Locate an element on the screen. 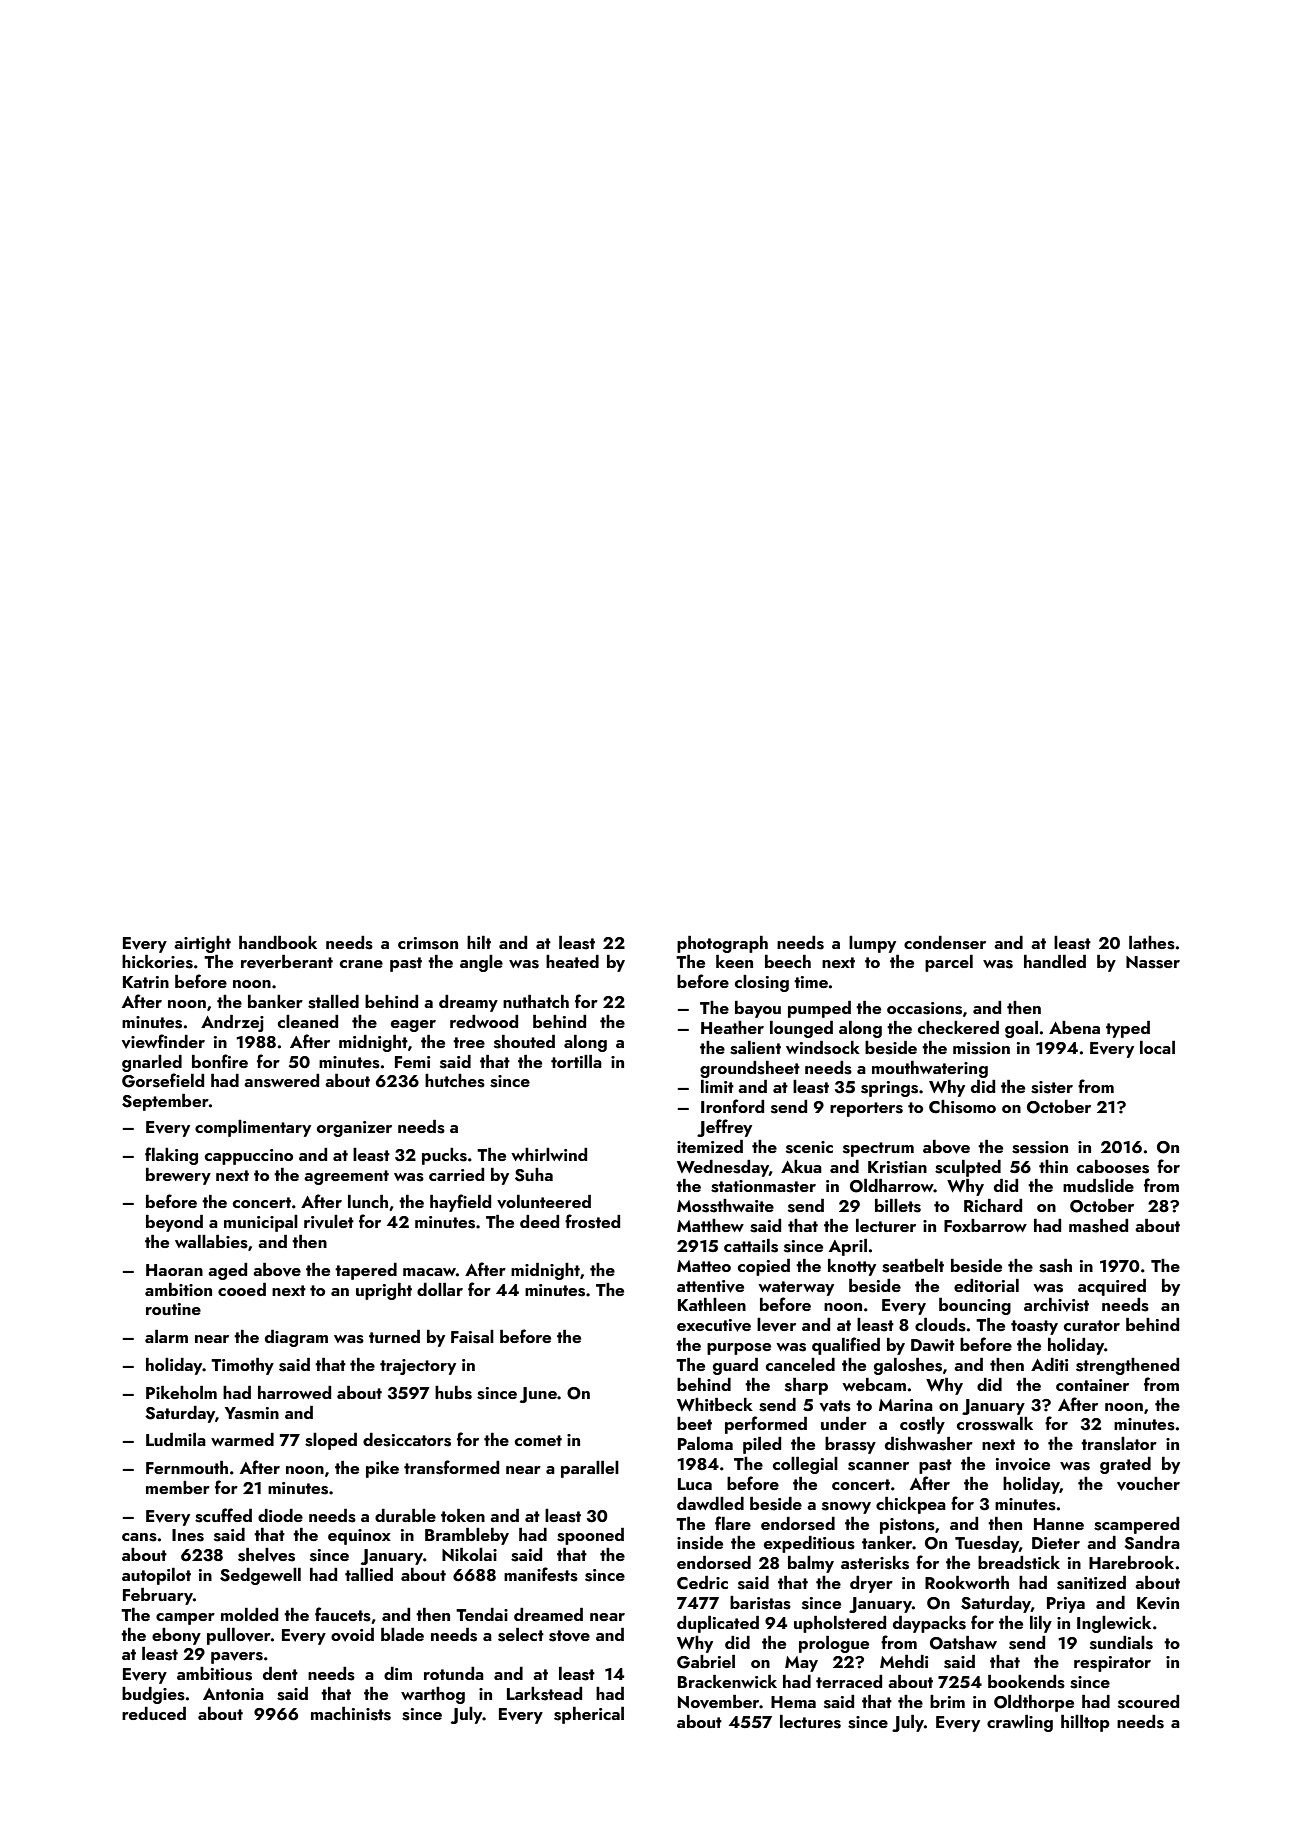  April is located at coordinates (848, 1247).
